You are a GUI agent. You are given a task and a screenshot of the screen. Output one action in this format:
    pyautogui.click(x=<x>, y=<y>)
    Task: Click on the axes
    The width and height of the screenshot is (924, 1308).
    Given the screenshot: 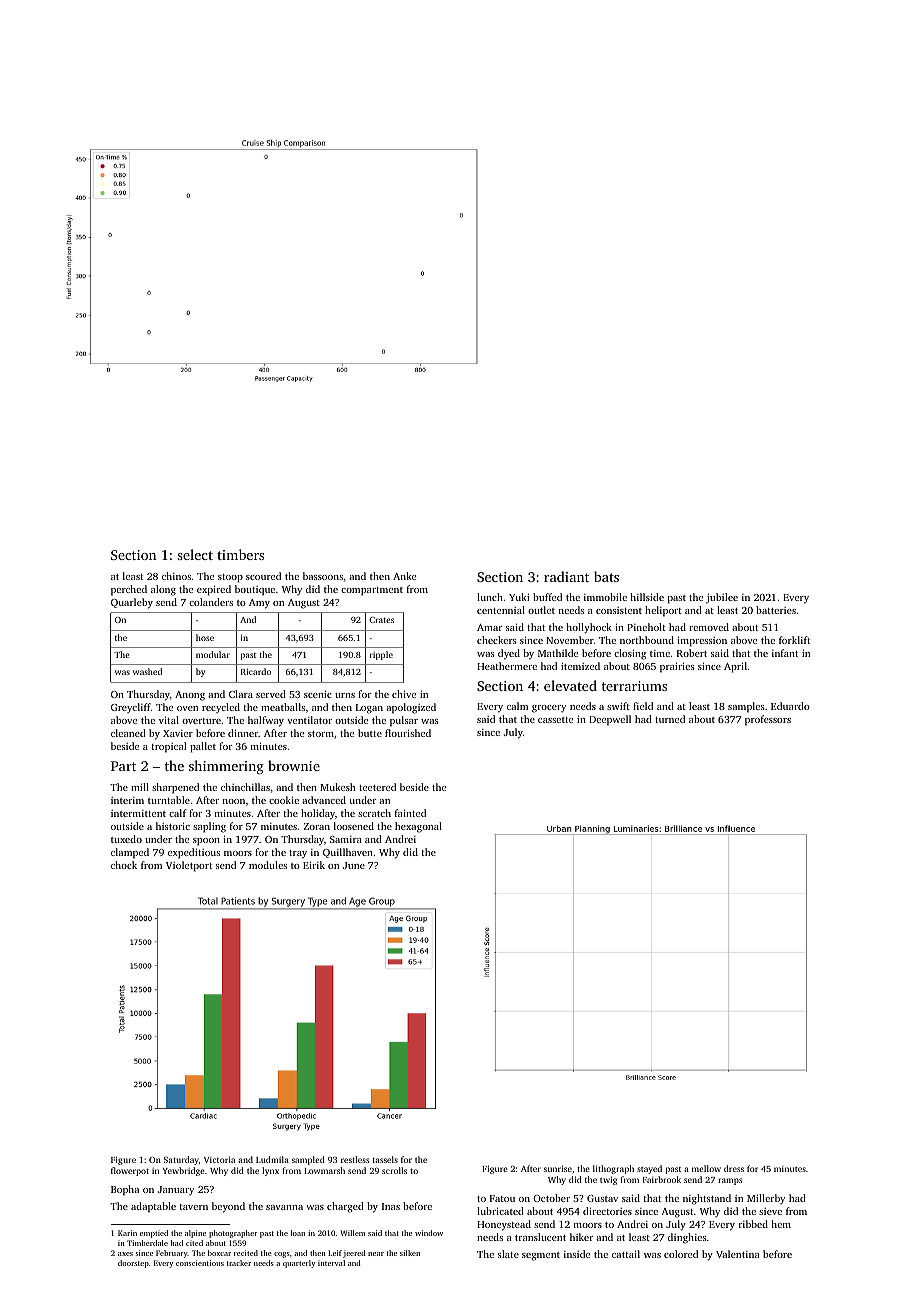 What is the action you would take?
    pyautogui.click(x=125, y=1254)
